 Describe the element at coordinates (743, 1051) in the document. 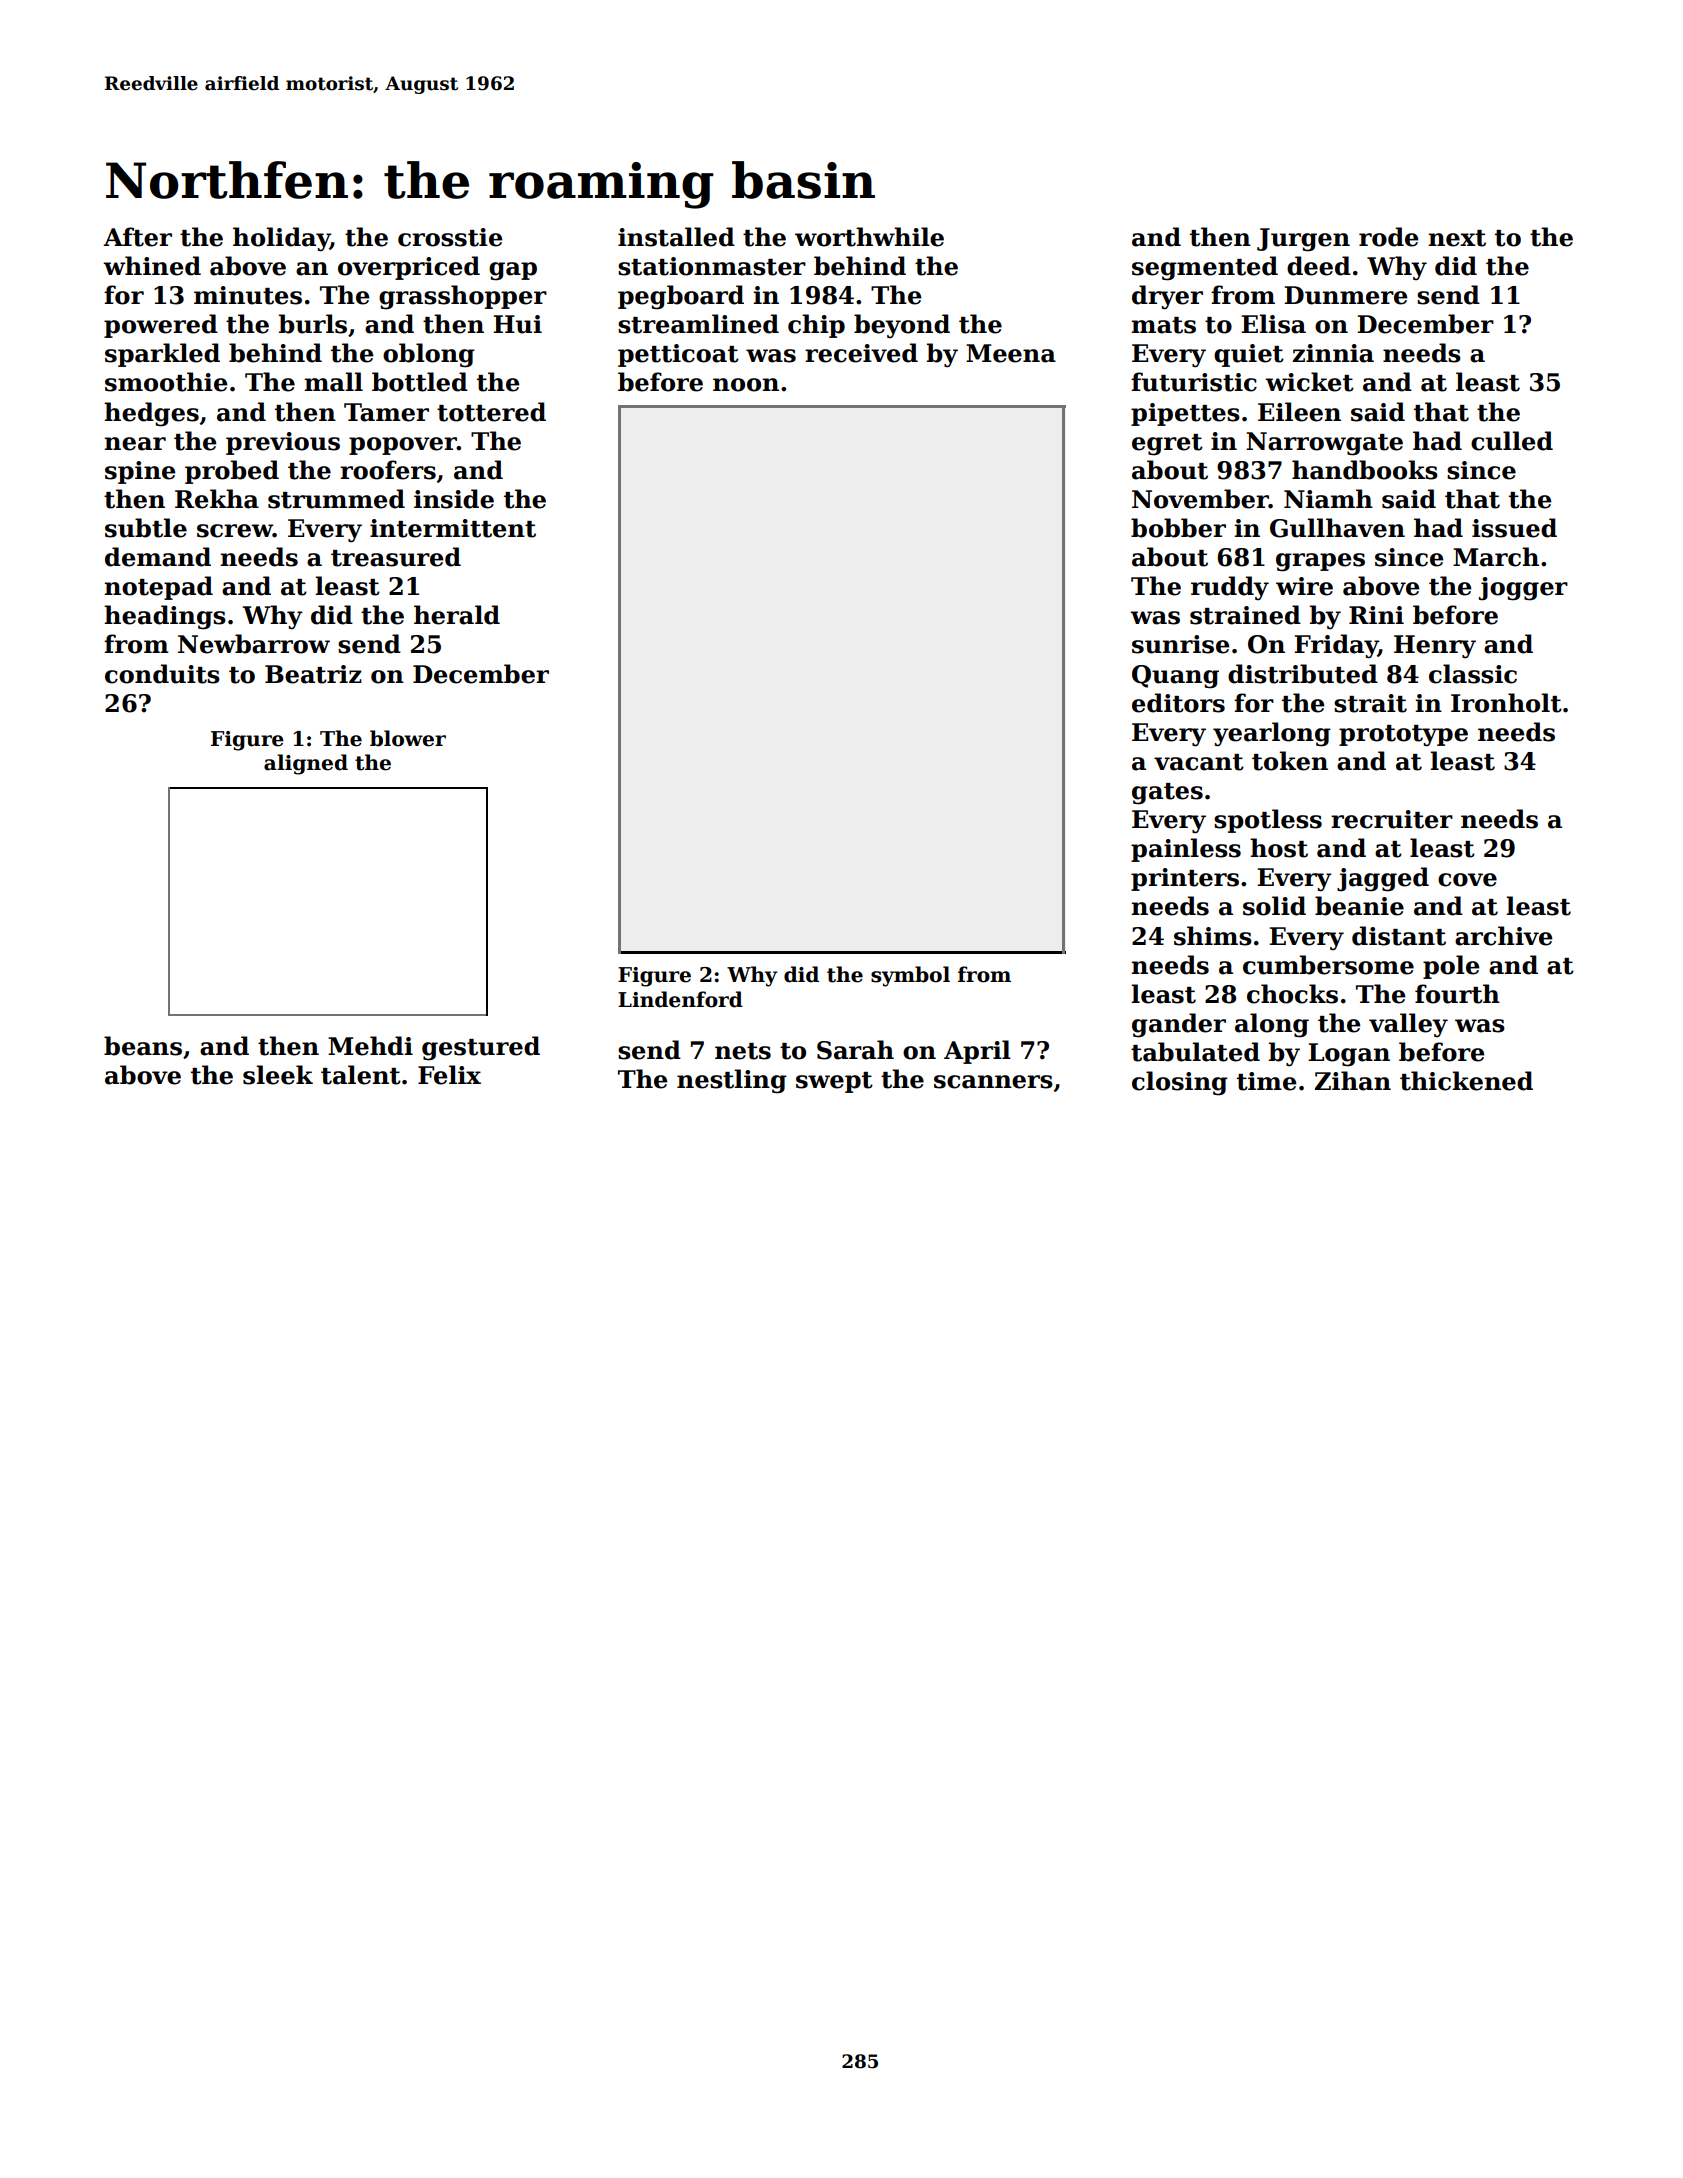

I see `nets` at that location.
